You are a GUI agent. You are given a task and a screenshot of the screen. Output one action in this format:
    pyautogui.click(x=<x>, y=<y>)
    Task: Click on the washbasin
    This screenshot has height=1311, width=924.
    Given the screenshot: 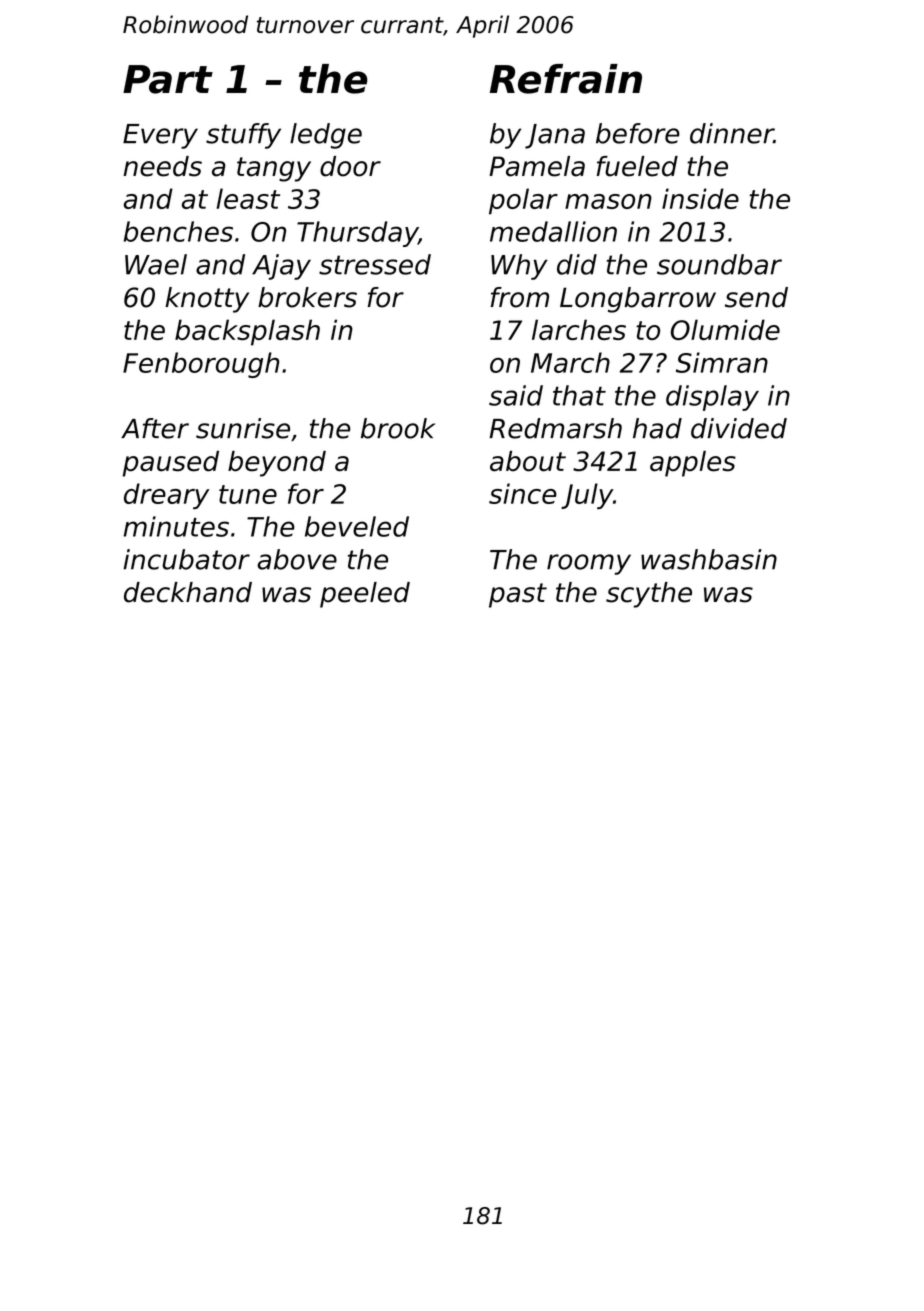 What is the action you would take?
    pyautogui.click(x=709, y=559)
